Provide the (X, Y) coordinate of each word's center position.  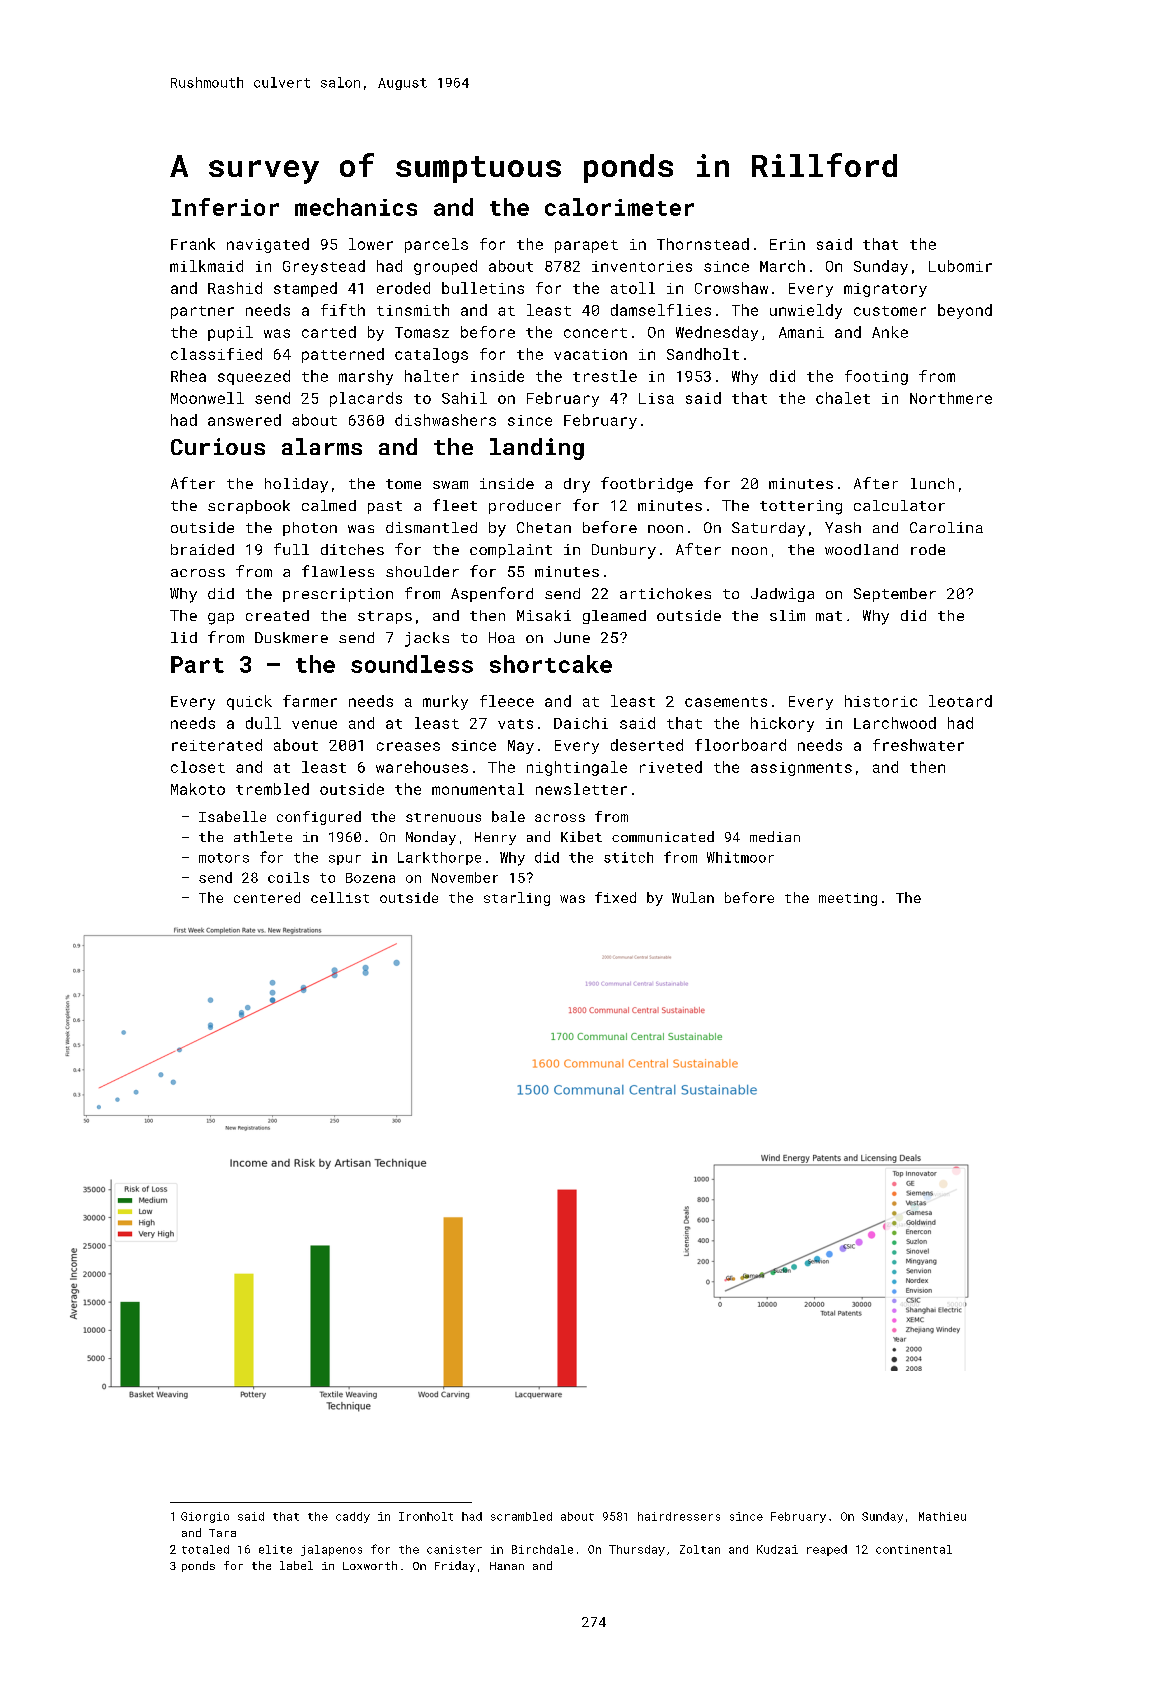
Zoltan (700, 1549)
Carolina (946, 527)
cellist (340, 897)
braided (202, 549)
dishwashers (445, 420)
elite (275, 1549)
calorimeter (619, 207)
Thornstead (703, 244)
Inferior (225, 207)
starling (517, 899)
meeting (848, 899)
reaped (827, 1550)
